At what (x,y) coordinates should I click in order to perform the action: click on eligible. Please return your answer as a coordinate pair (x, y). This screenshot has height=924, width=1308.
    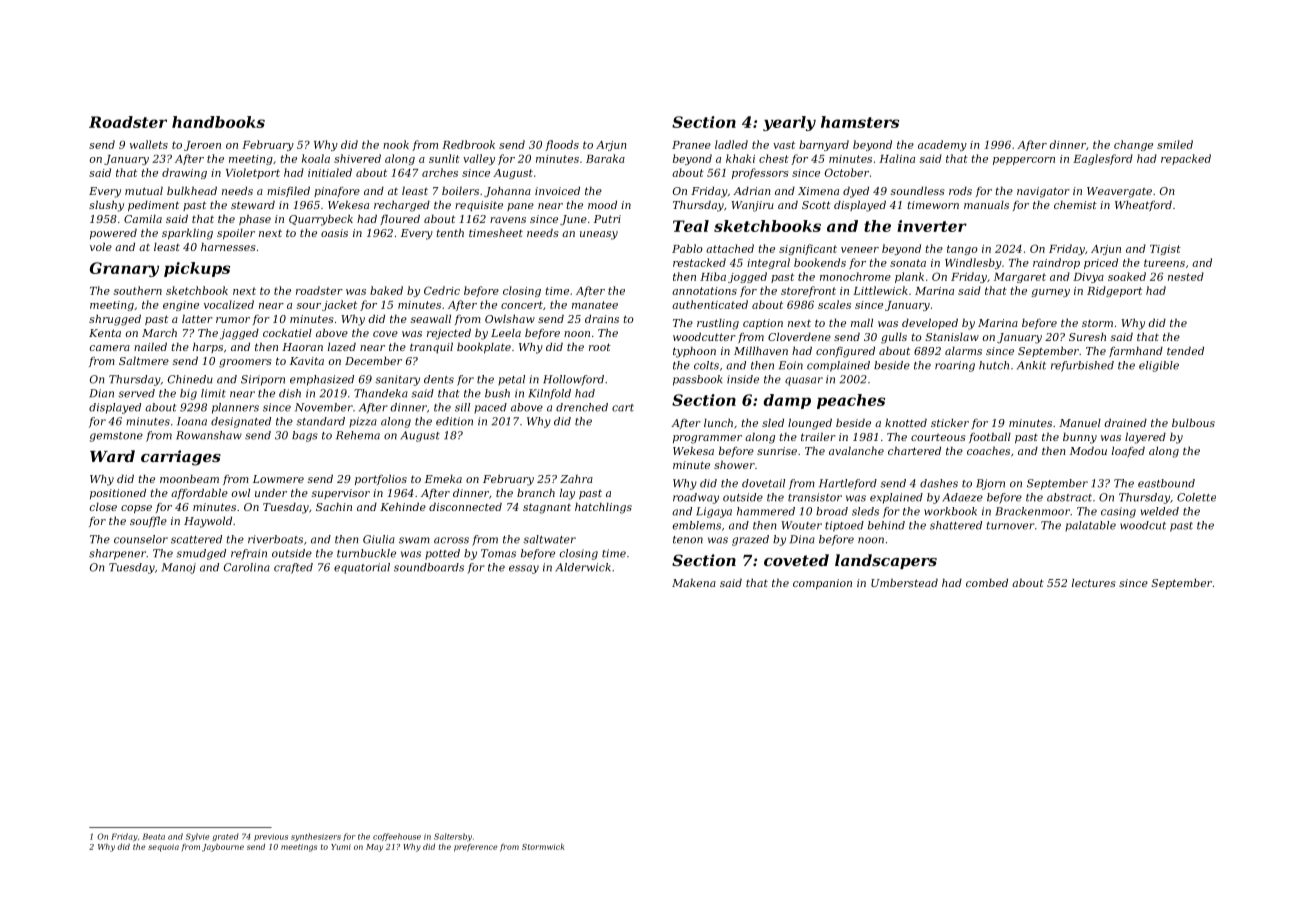
    Looking at the image, I should click on (1159, 366).
